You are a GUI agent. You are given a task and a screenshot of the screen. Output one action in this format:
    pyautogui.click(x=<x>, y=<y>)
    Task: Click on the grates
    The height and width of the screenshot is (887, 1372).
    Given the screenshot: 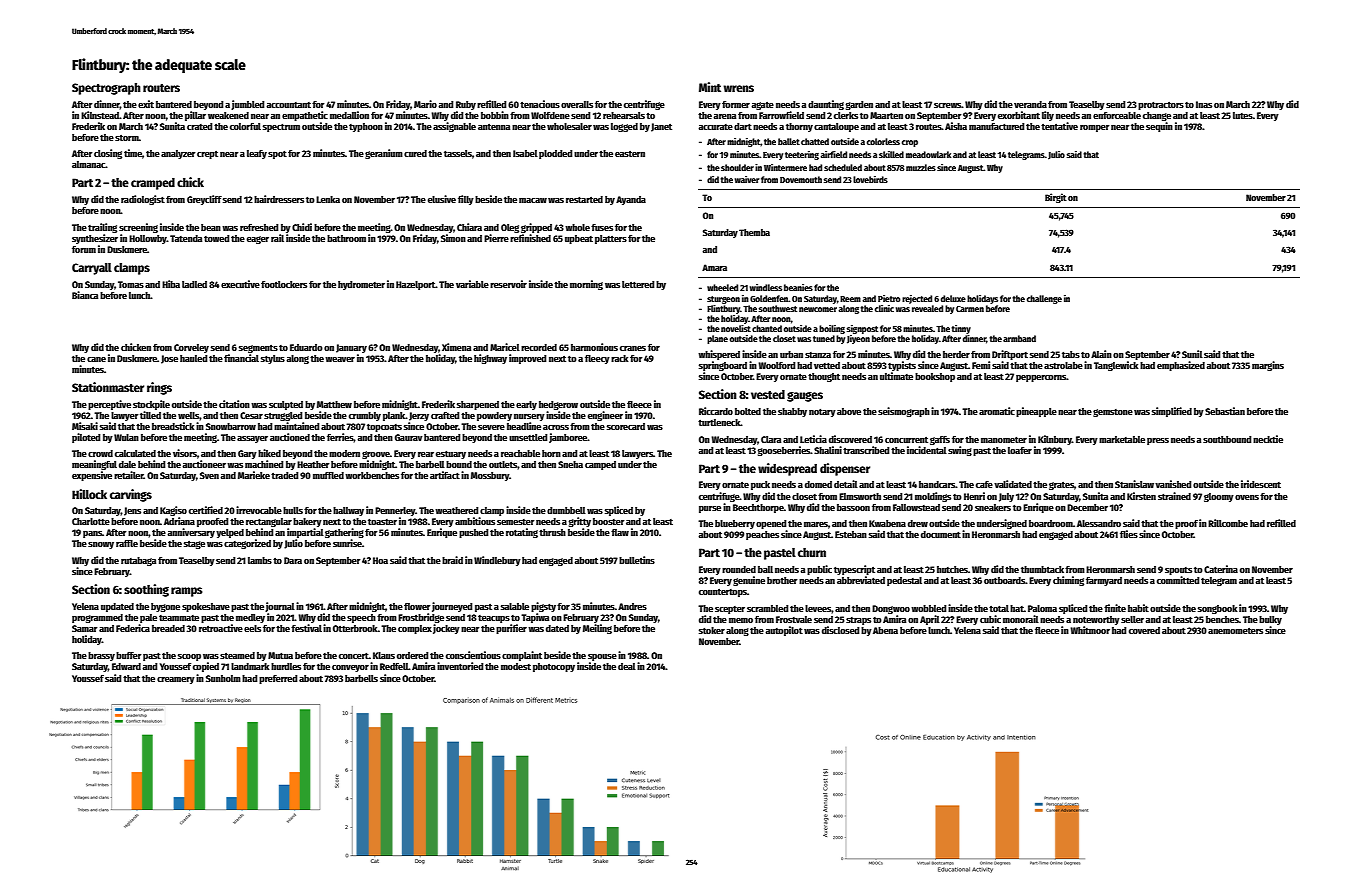 What is the action you would take?
    pyautogui.click(x=1061, y=486)
